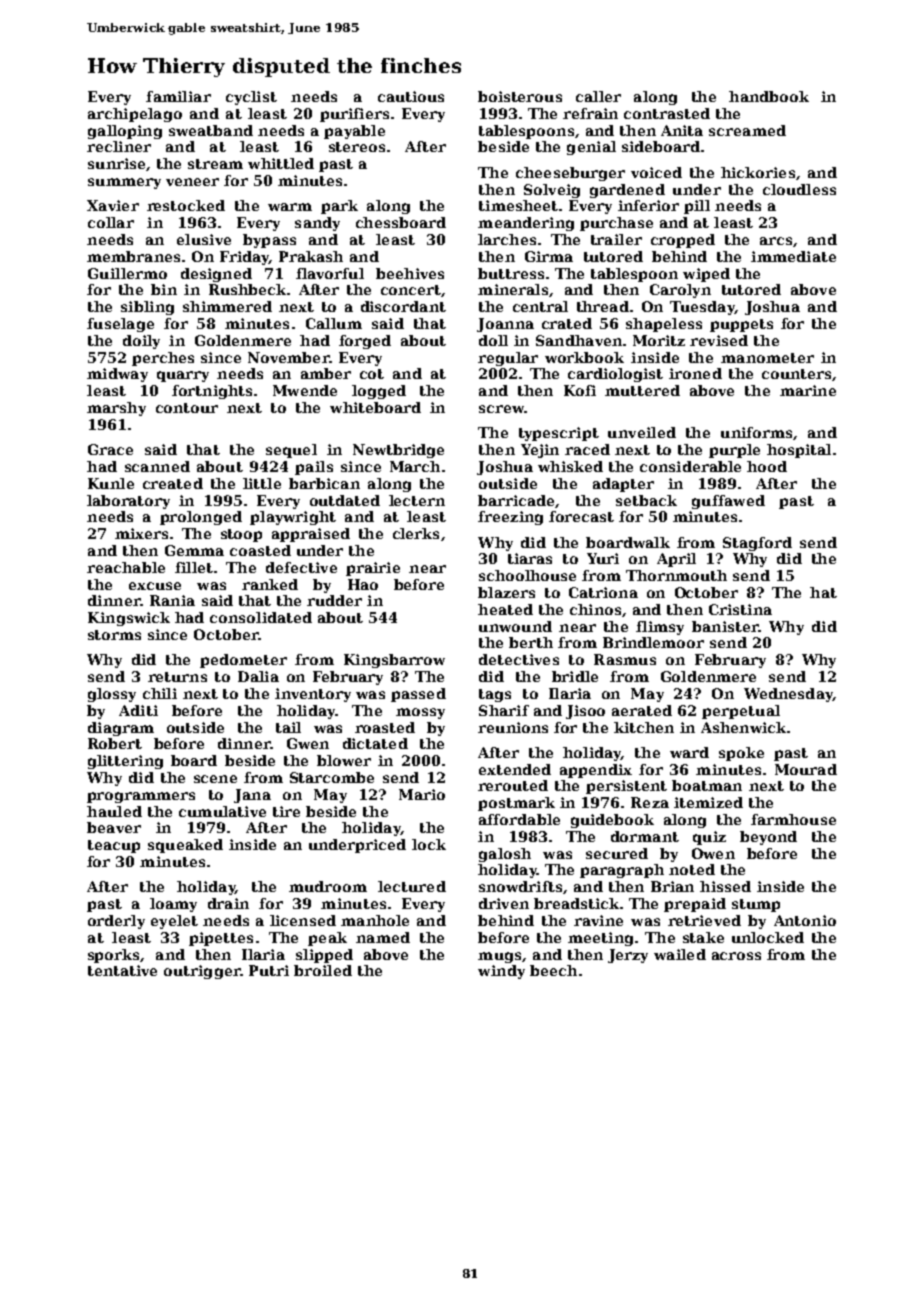 Image resolution: width=924 pixels, height=1308 pixels. What do you see at coordinates (222, 811) in the image?
I see `cumulative` at bounding box center [222, 811].
